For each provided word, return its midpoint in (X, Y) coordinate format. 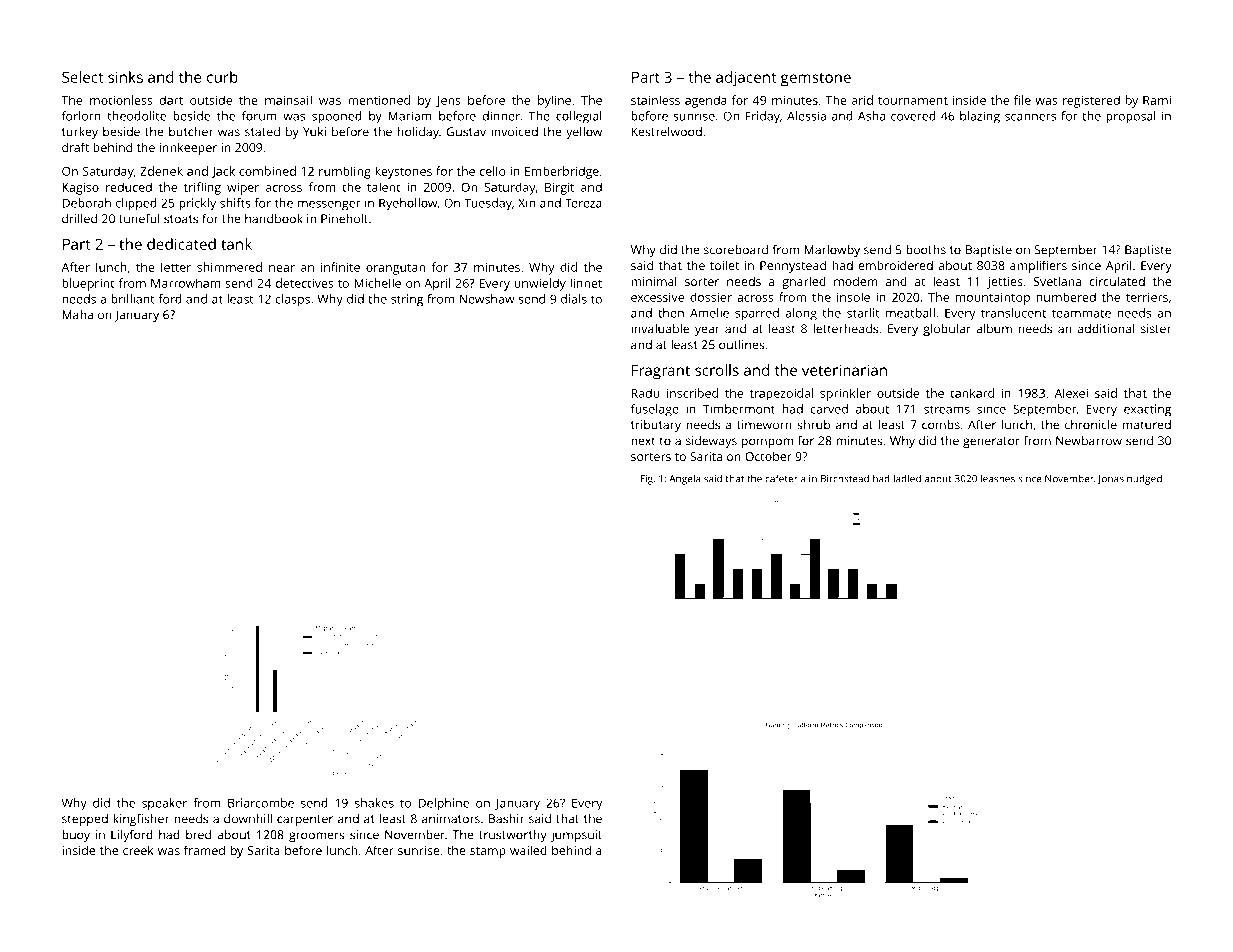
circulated (1117, 281)
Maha (77, 315)
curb (222, 77)
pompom (767, 443)
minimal (654, 281)
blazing (980, 117)
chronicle (1091, 425)
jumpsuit (576, 836)
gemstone (816, 80)
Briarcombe (261, 803)
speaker (164, 804)
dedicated (181, 244)
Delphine (443, 804)
